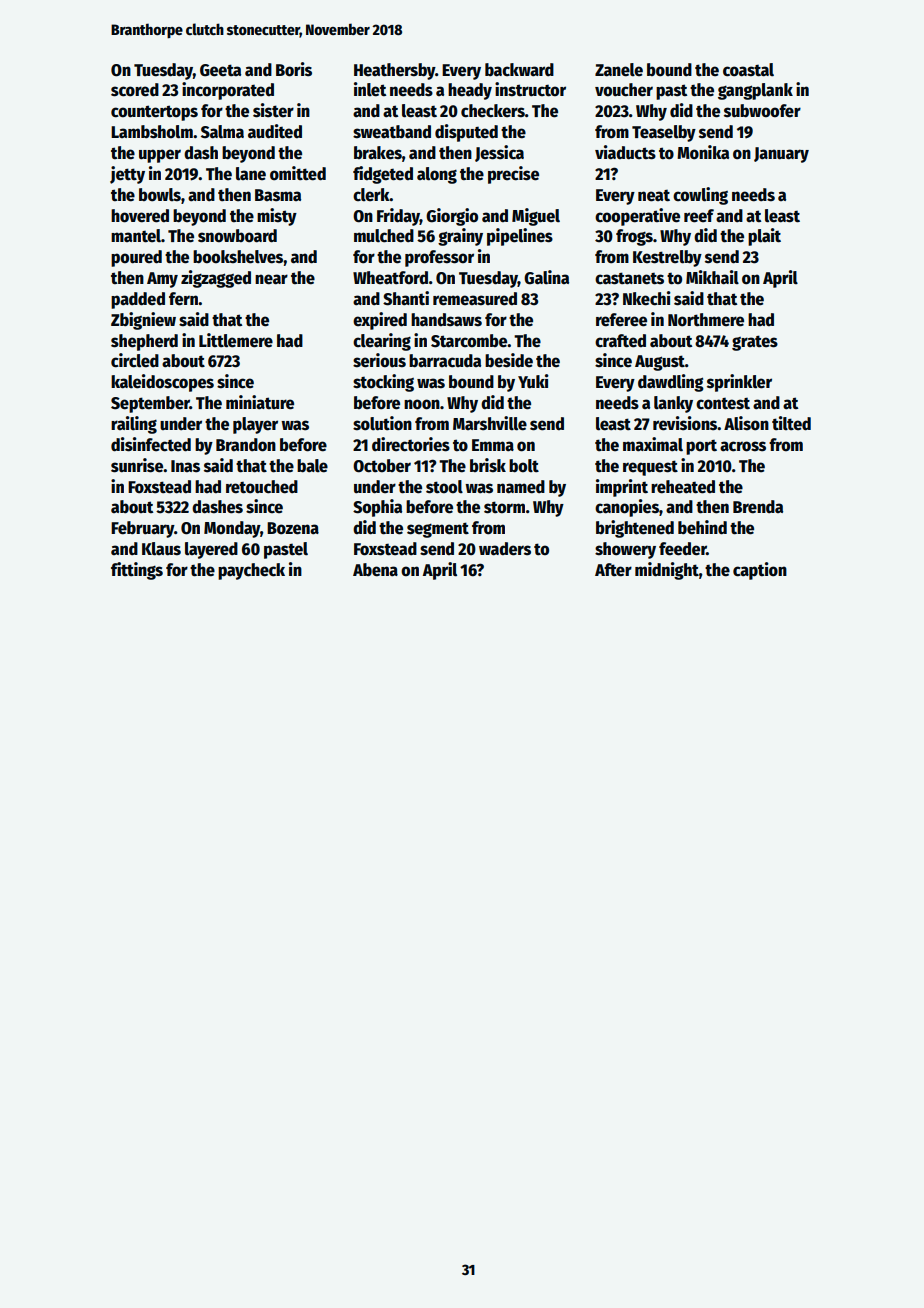 The width and height of the image is (924, 1308). What do you see at coordinates (701, 447) in the image?
I see `port` at bounding box center [701, 447].
